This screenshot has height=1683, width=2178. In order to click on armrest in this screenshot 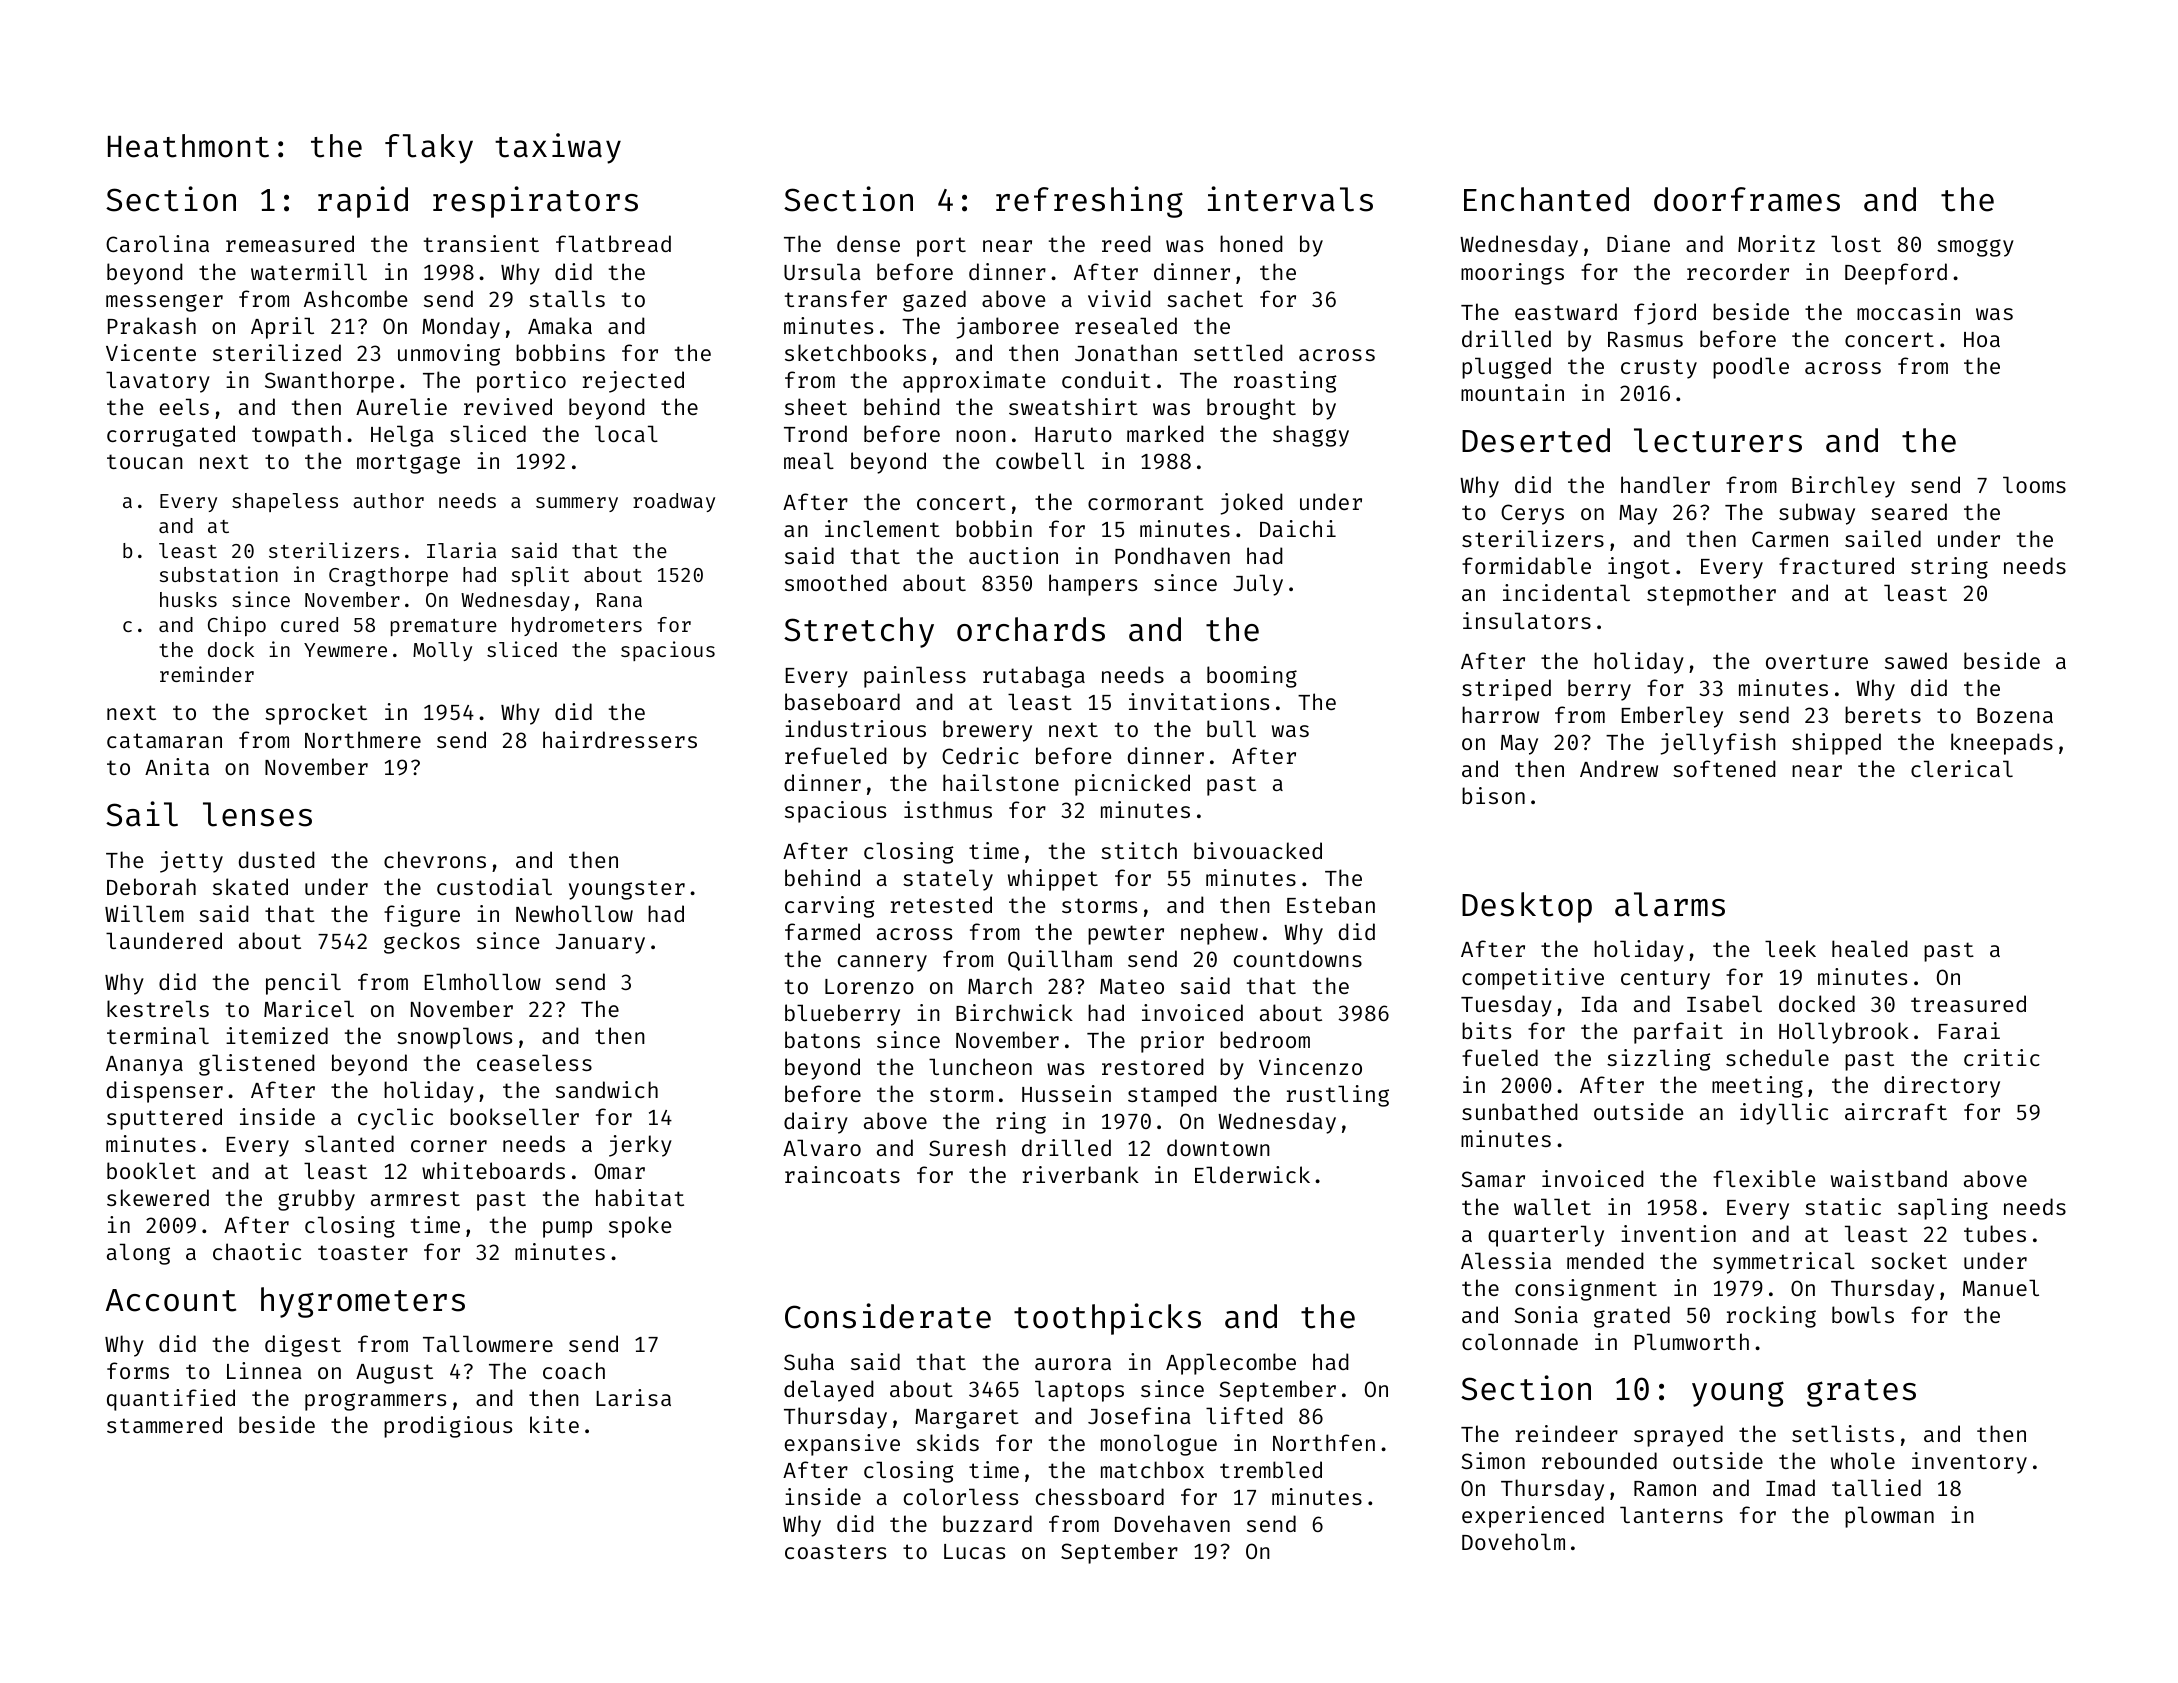, I will do `click(415, 1198)`.
